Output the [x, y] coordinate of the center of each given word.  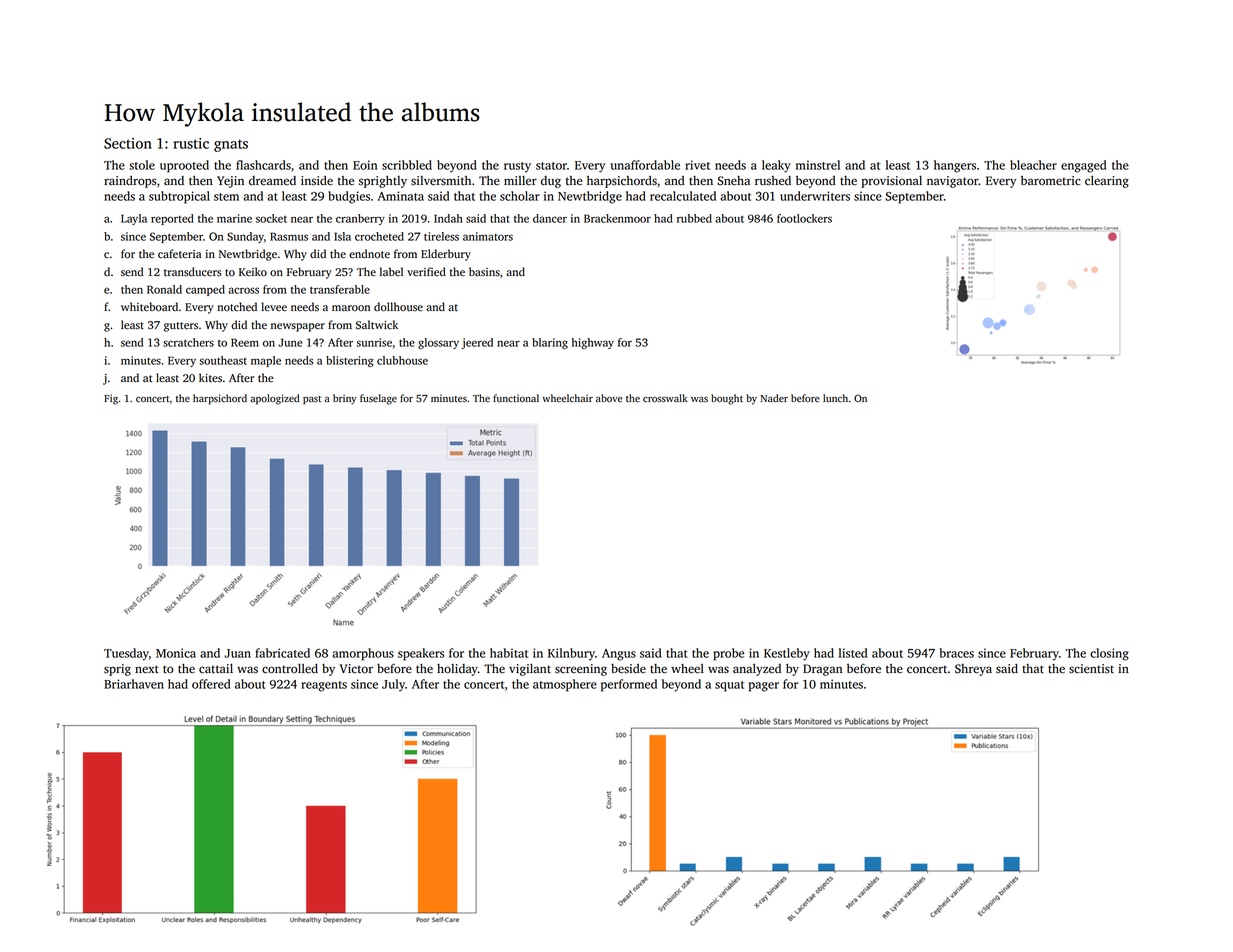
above [609, 398]
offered [211, 684]
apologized [275, 399]
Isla [342, 236]
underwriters [815, 196]
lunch [835, 398]
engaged [1084, 166]
